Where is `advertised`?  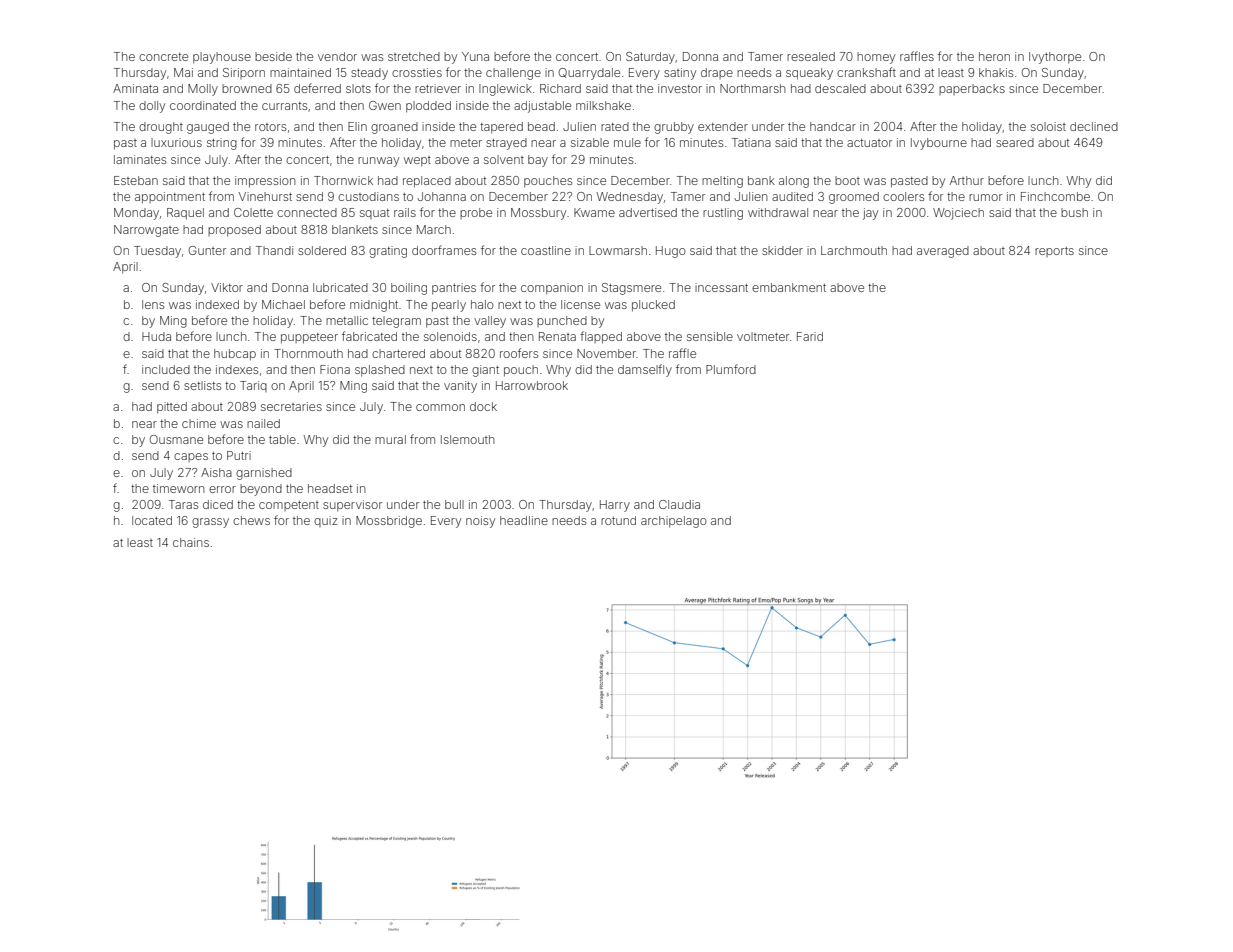 advertised is located at coordinates (648, 212).
